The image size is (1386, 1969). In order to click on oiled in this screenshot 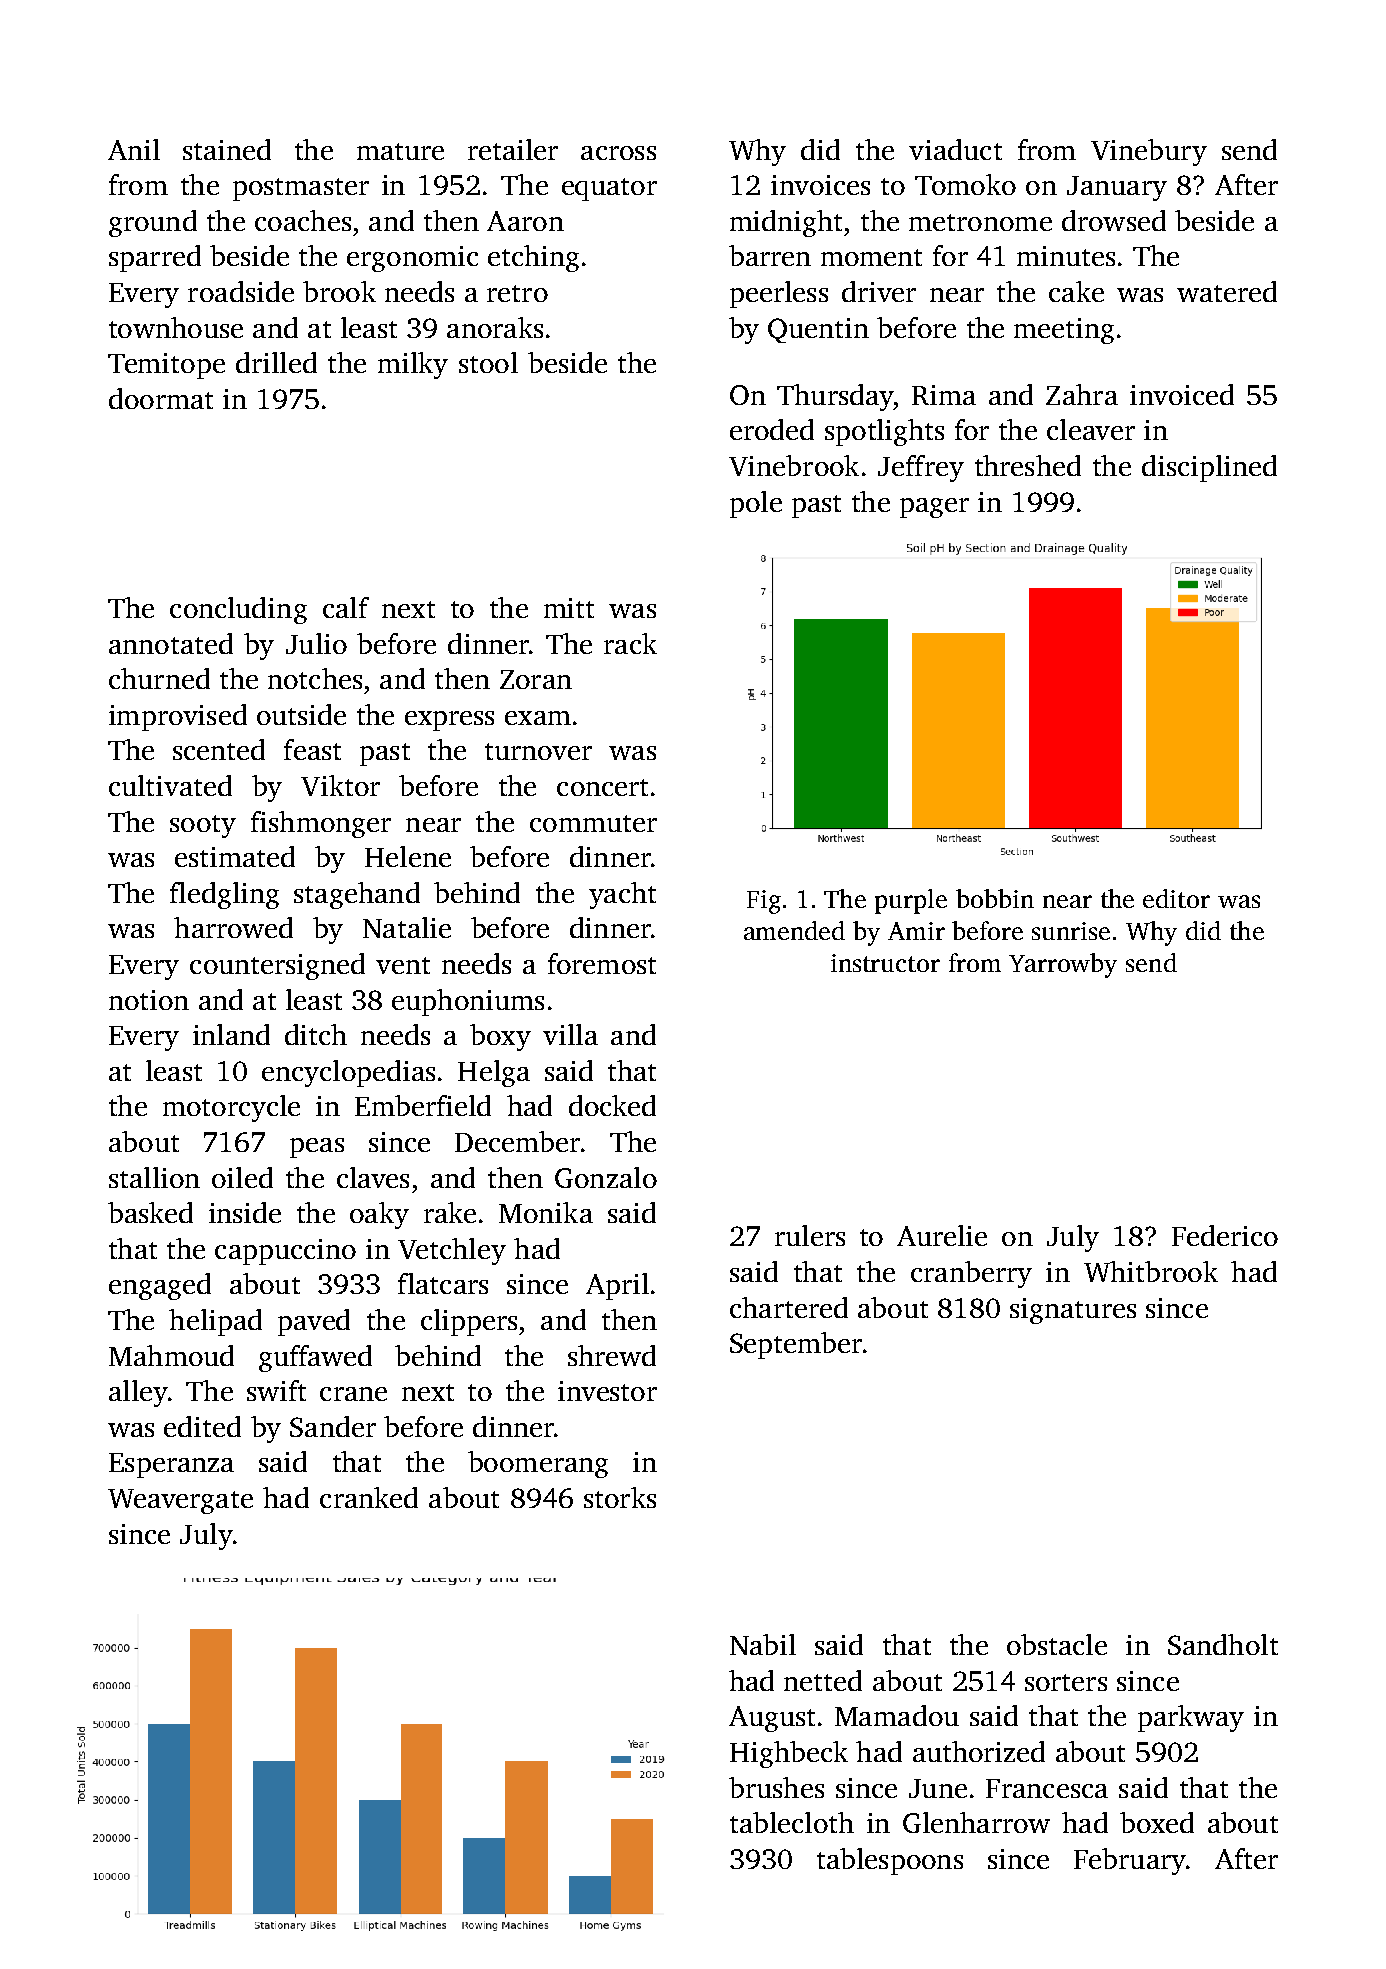, I will do `click(242, 1177)`.
